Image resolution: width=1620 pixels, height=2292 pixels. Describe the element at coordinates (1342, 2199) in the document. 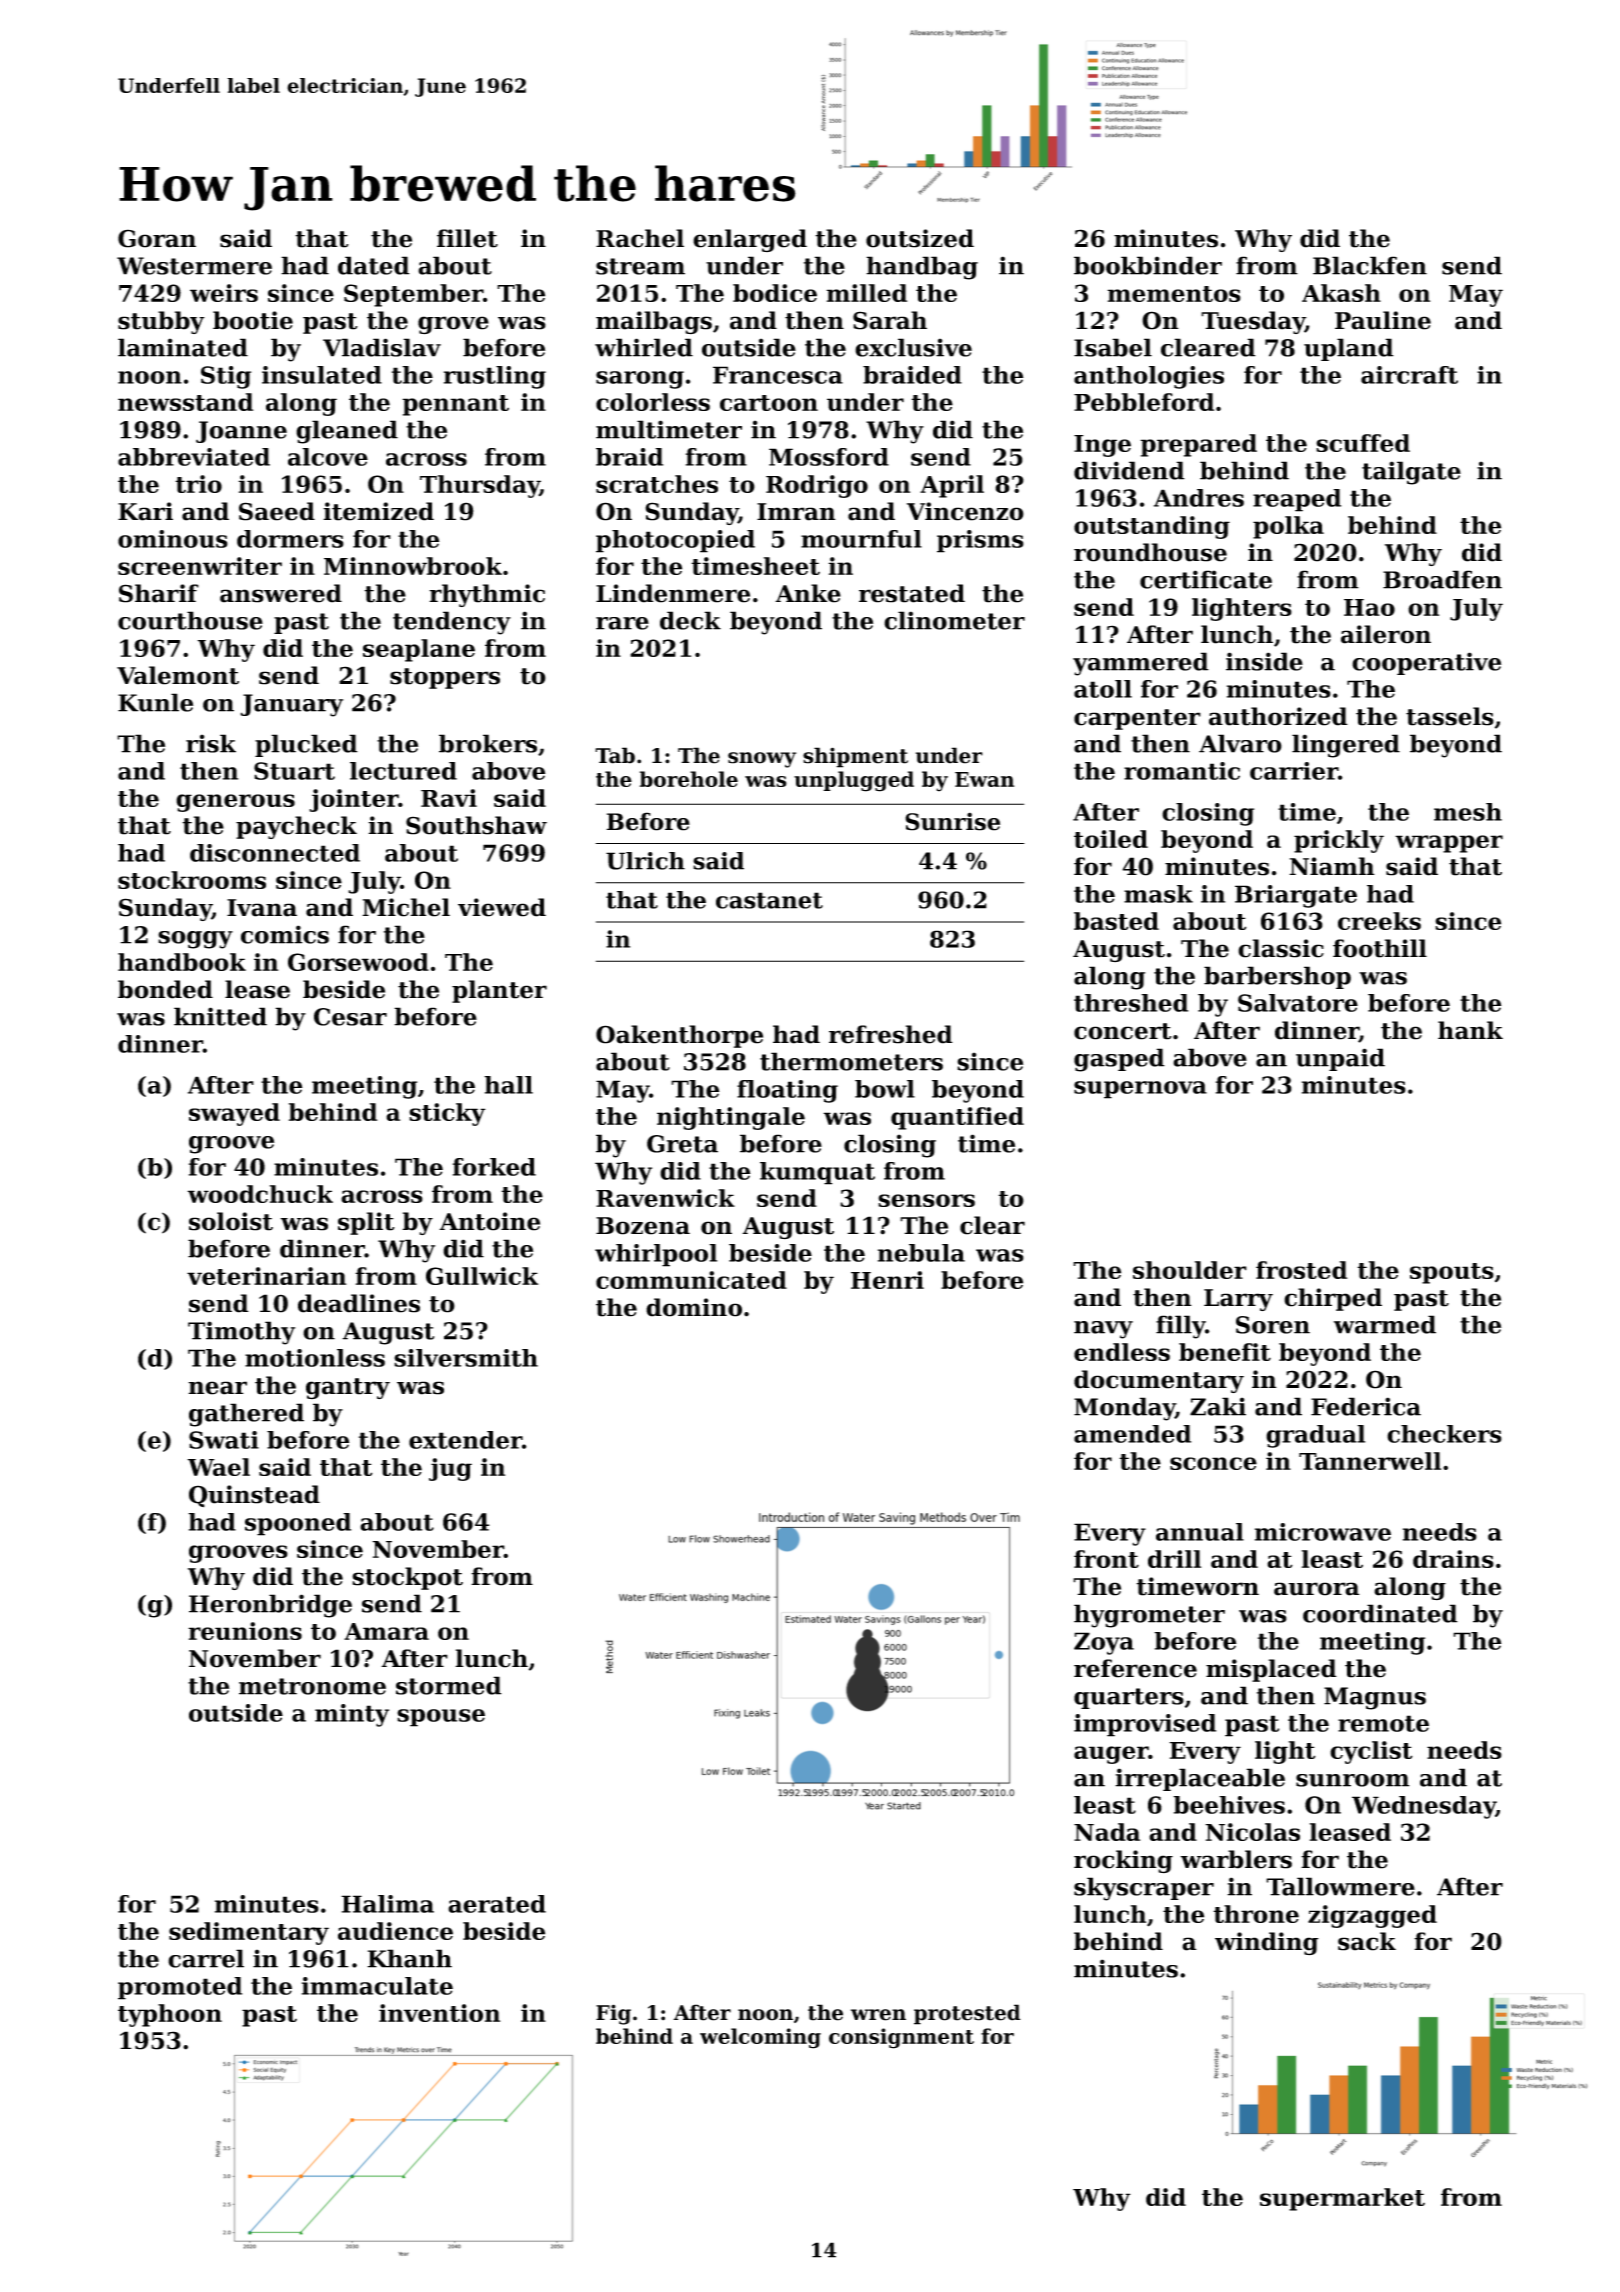

I see `supermarket` at that location.
